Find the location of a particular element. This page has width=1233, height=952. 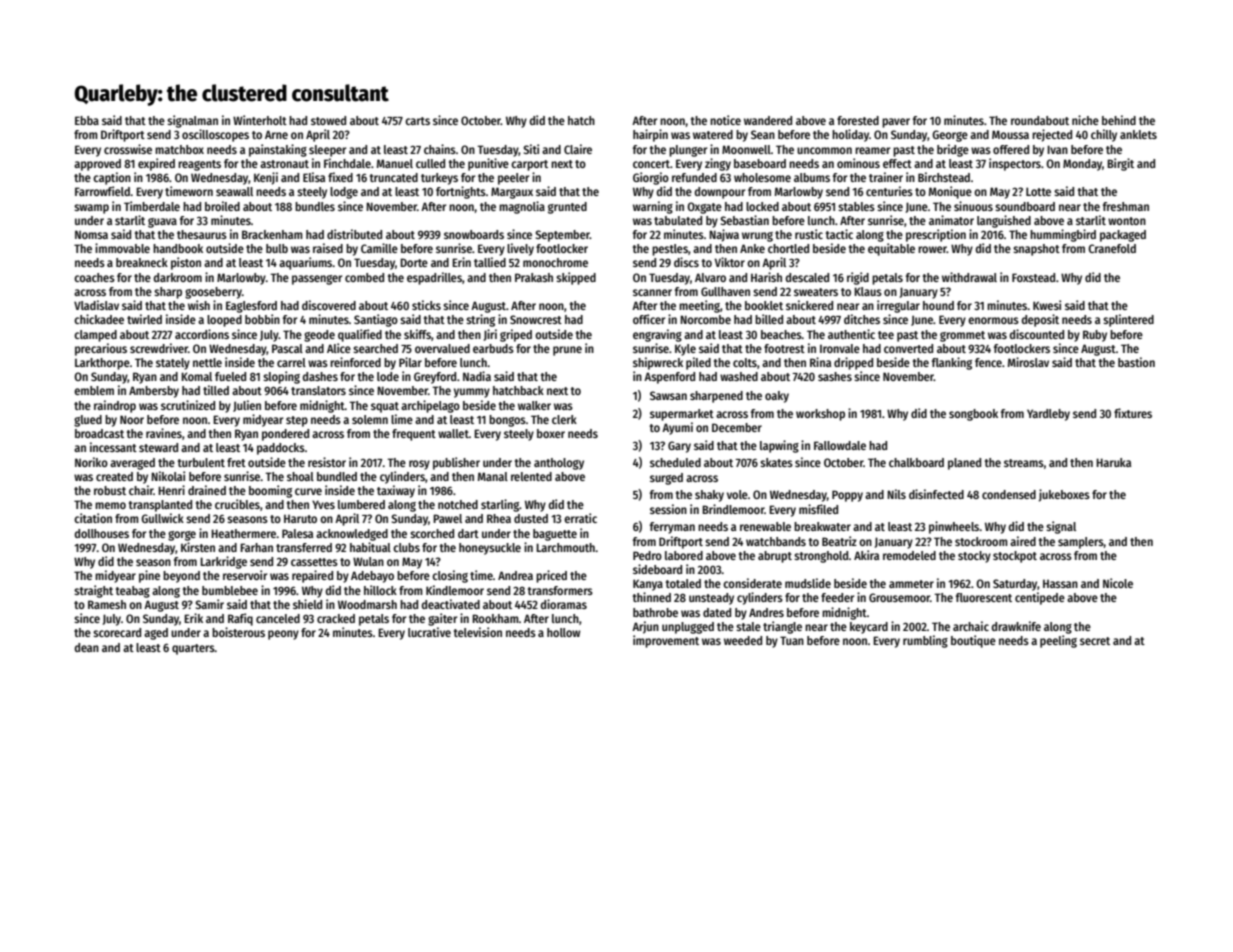

notice is located at coordinates (725, 120).
